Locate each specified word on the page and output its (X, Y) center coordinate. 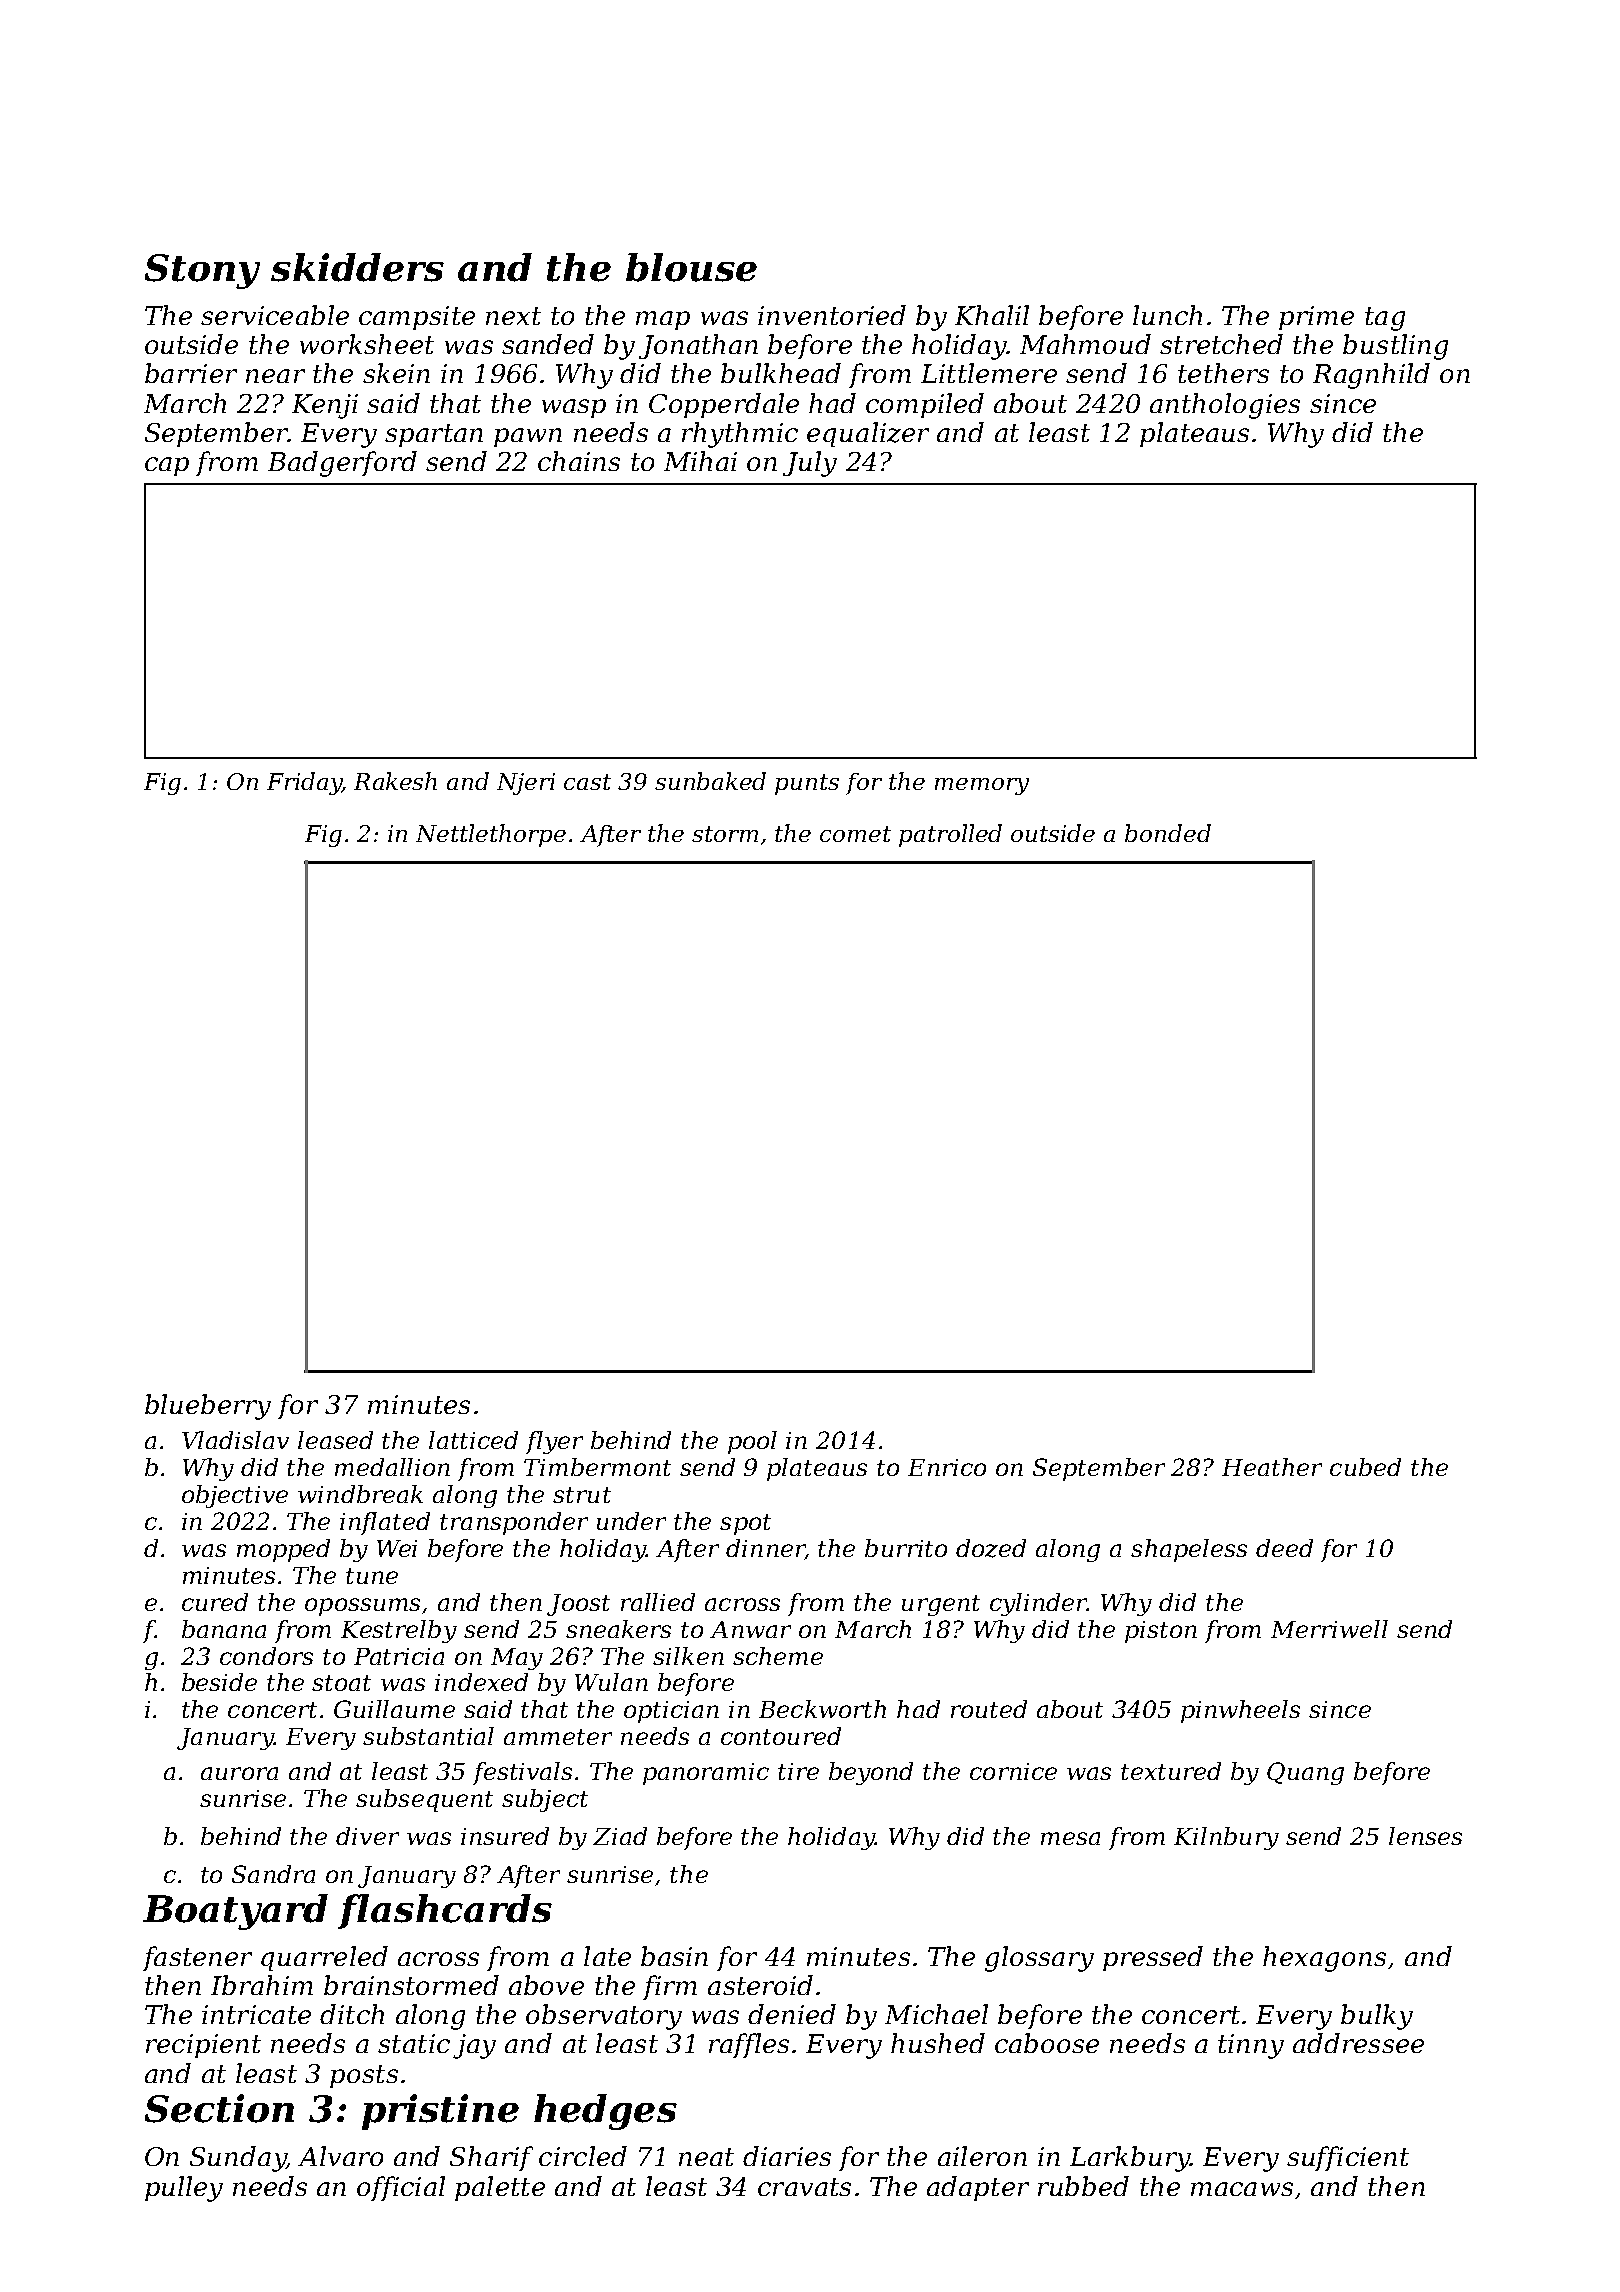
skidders (357, 267)
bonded (1168, 833)
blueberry (208, 1407)
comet (855, 834)
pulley (184, 2189)
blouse (691, 267)
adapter (978, 2188)
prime (1316, 318)
